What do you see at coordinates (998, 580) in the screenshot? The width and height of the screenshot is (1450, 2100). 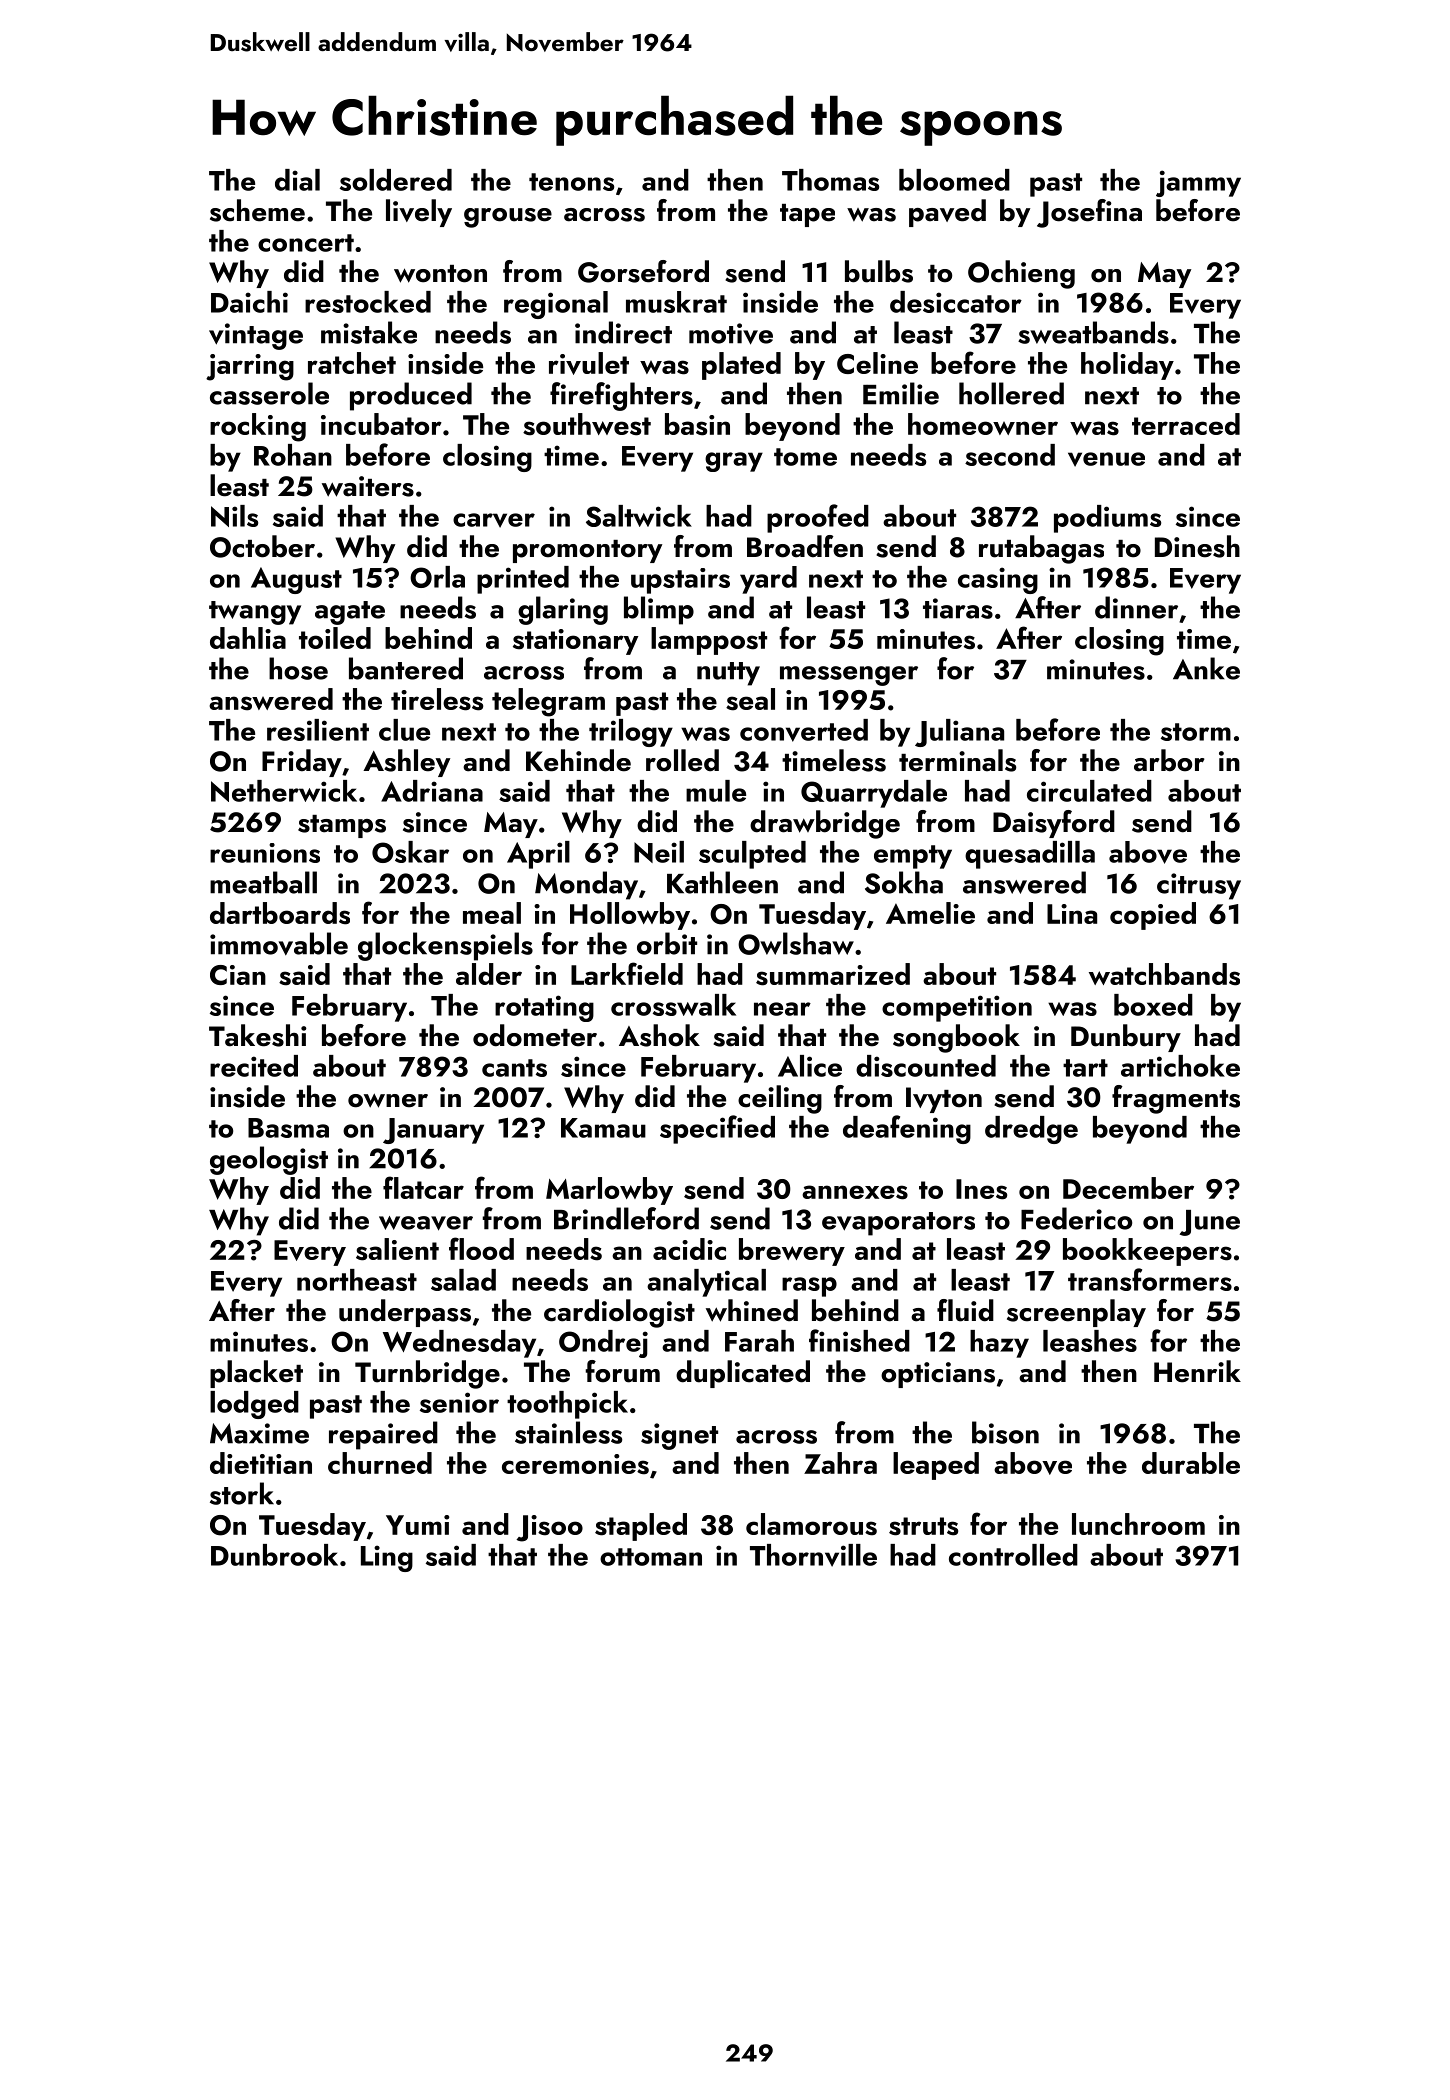 I see `casing` at bounding box center [998, 580].
